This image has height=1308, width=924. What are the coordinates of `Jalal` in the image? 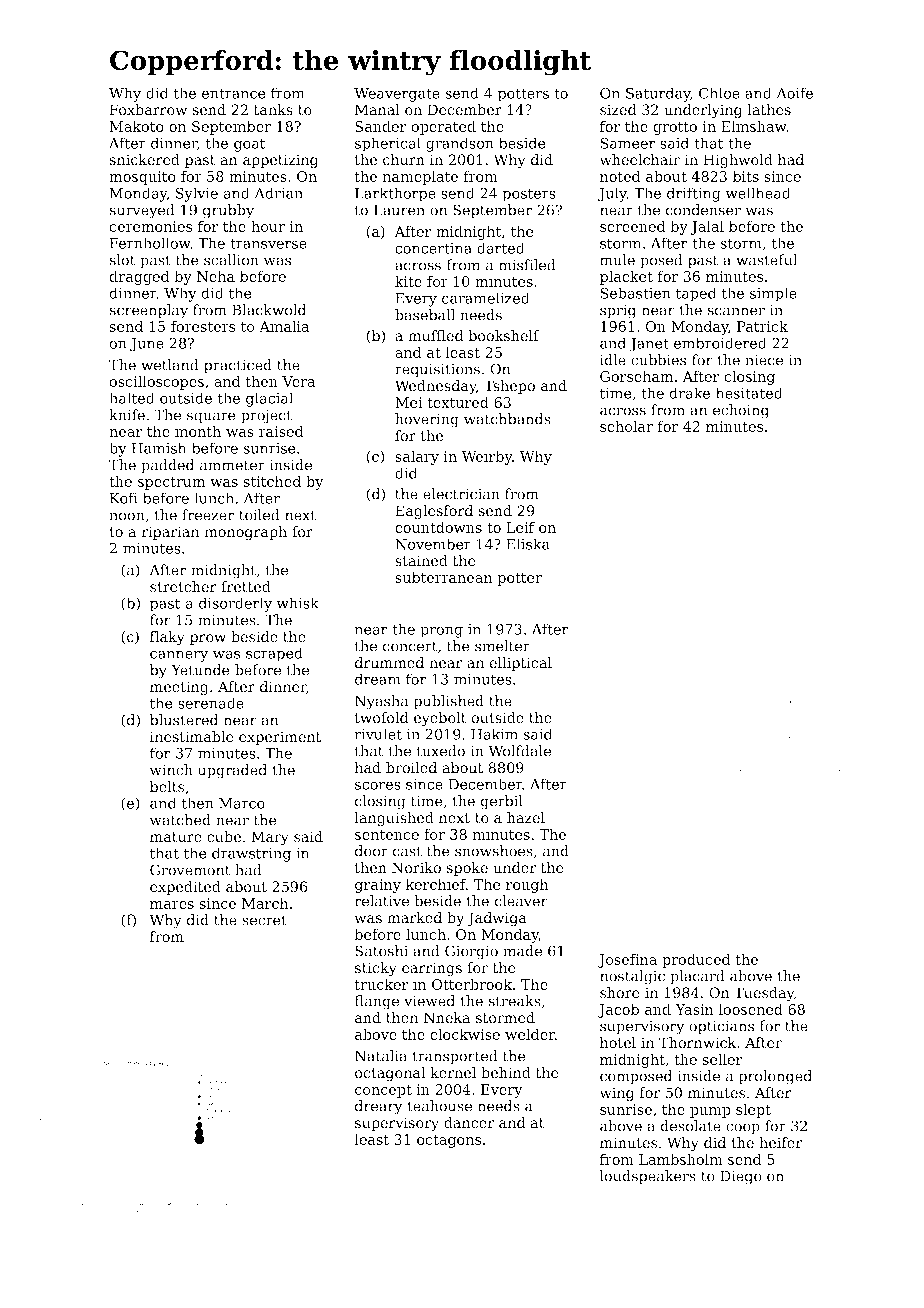 It's located at (707, 227).
